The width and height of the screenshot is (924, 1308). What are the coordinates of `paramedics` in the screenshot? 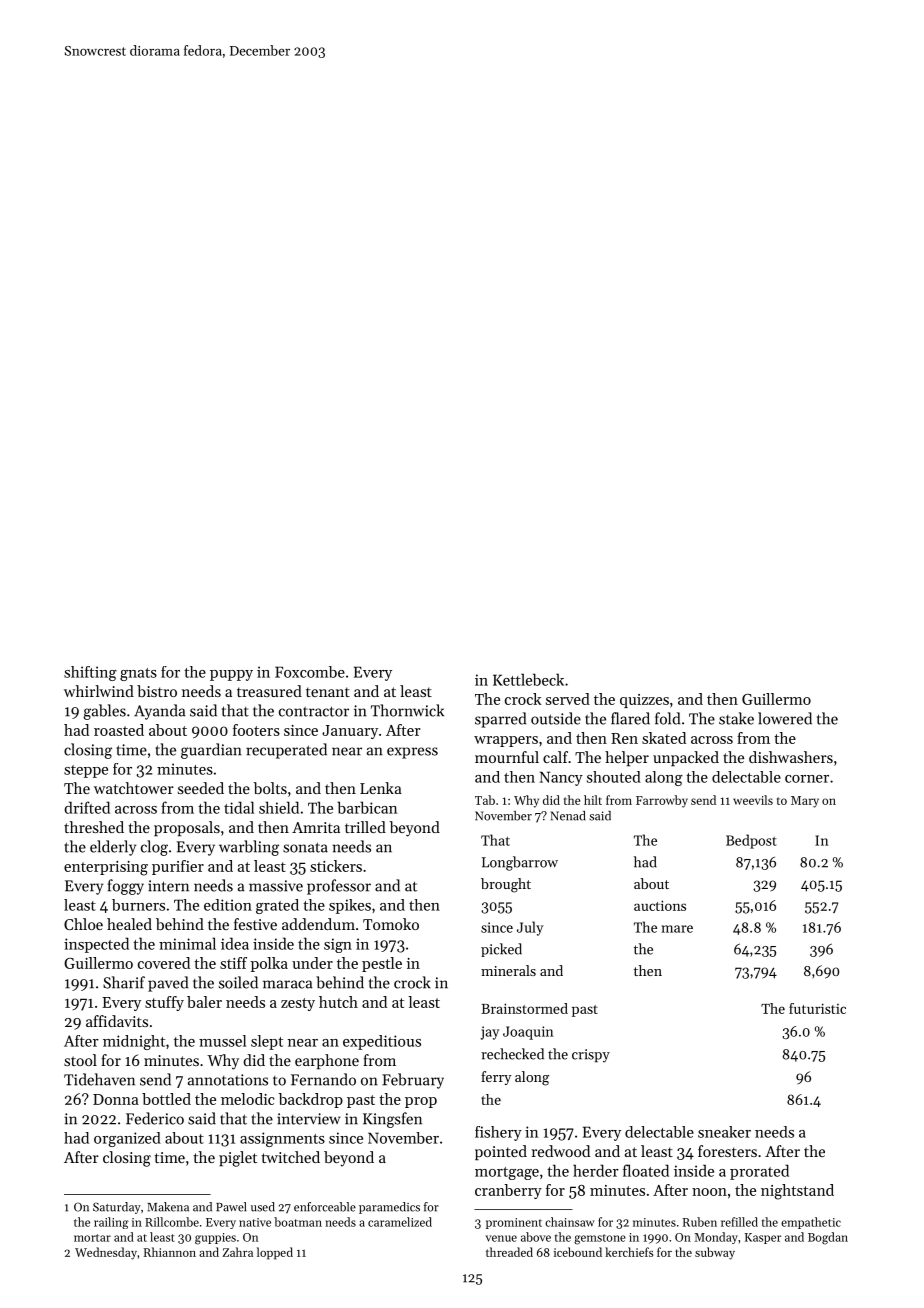 It's located at (389, 1208).
